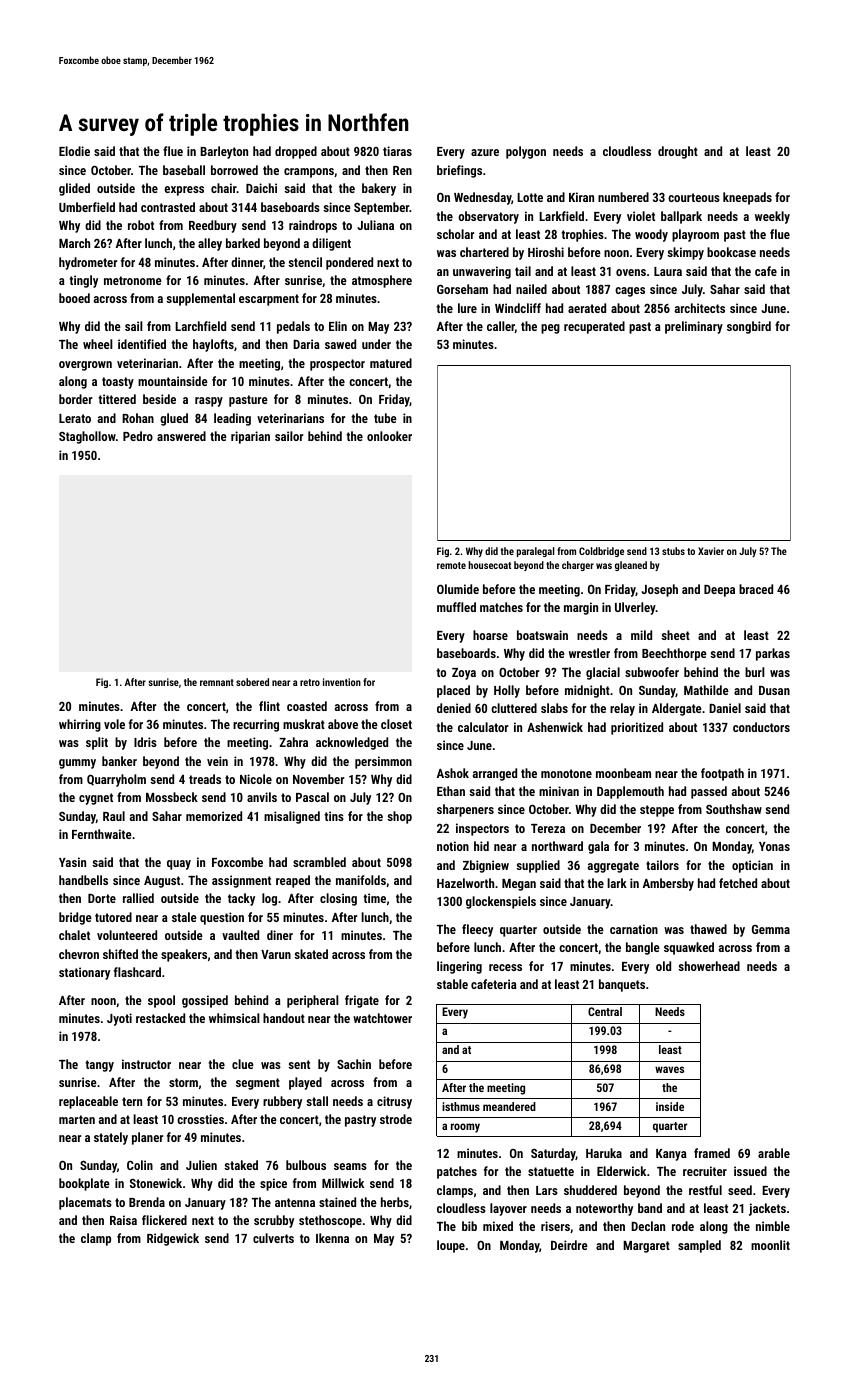 Image resolution: width=849 pixels, height=1400 pixels. What do you see at coordinates (772, 217) in the screenshot?
I see `weekly` at bounding box center [772, 217].
